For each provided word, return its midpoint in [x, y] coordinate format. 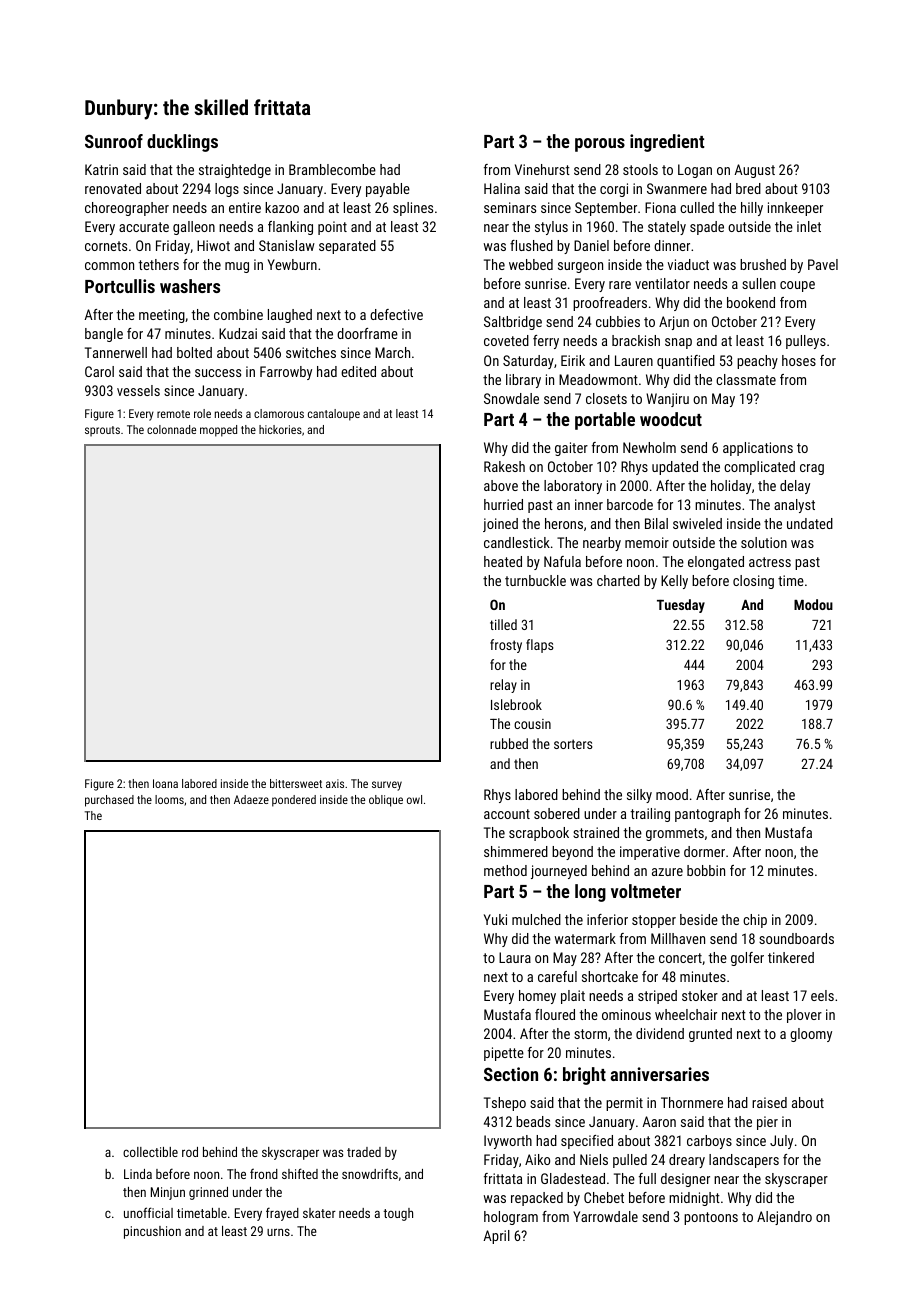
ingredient [667, 143]
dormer [704, 851]
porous [600, 145]
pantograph [707, 815]
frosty [506, 646]
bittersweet [296, 783]
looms [169, 799]
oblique [386, 801]
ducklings [182, 143]
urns [278, 1232]
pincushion [152, 1232]
